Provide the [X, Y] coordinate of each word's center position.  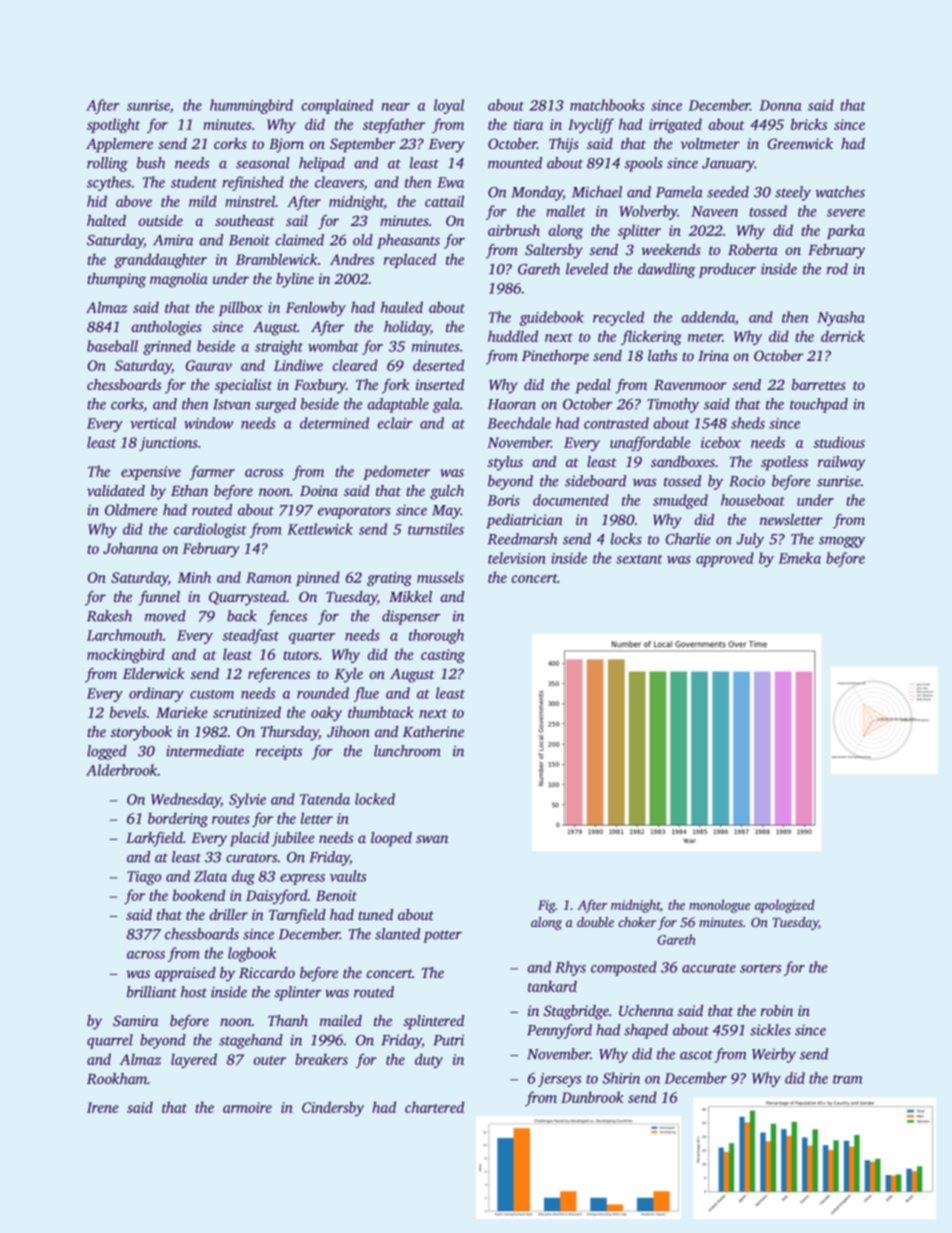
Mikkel [410, 596]
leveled [587, 269]
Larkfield [154, 839]
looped [391, 839]
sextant [639, 559]
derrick [843, 336]
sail [297, 220]
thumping [116, 280]
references [279, 675]
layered [194, 1060]
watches [840, 192]
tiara [528, 124]
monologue [719, 906]
